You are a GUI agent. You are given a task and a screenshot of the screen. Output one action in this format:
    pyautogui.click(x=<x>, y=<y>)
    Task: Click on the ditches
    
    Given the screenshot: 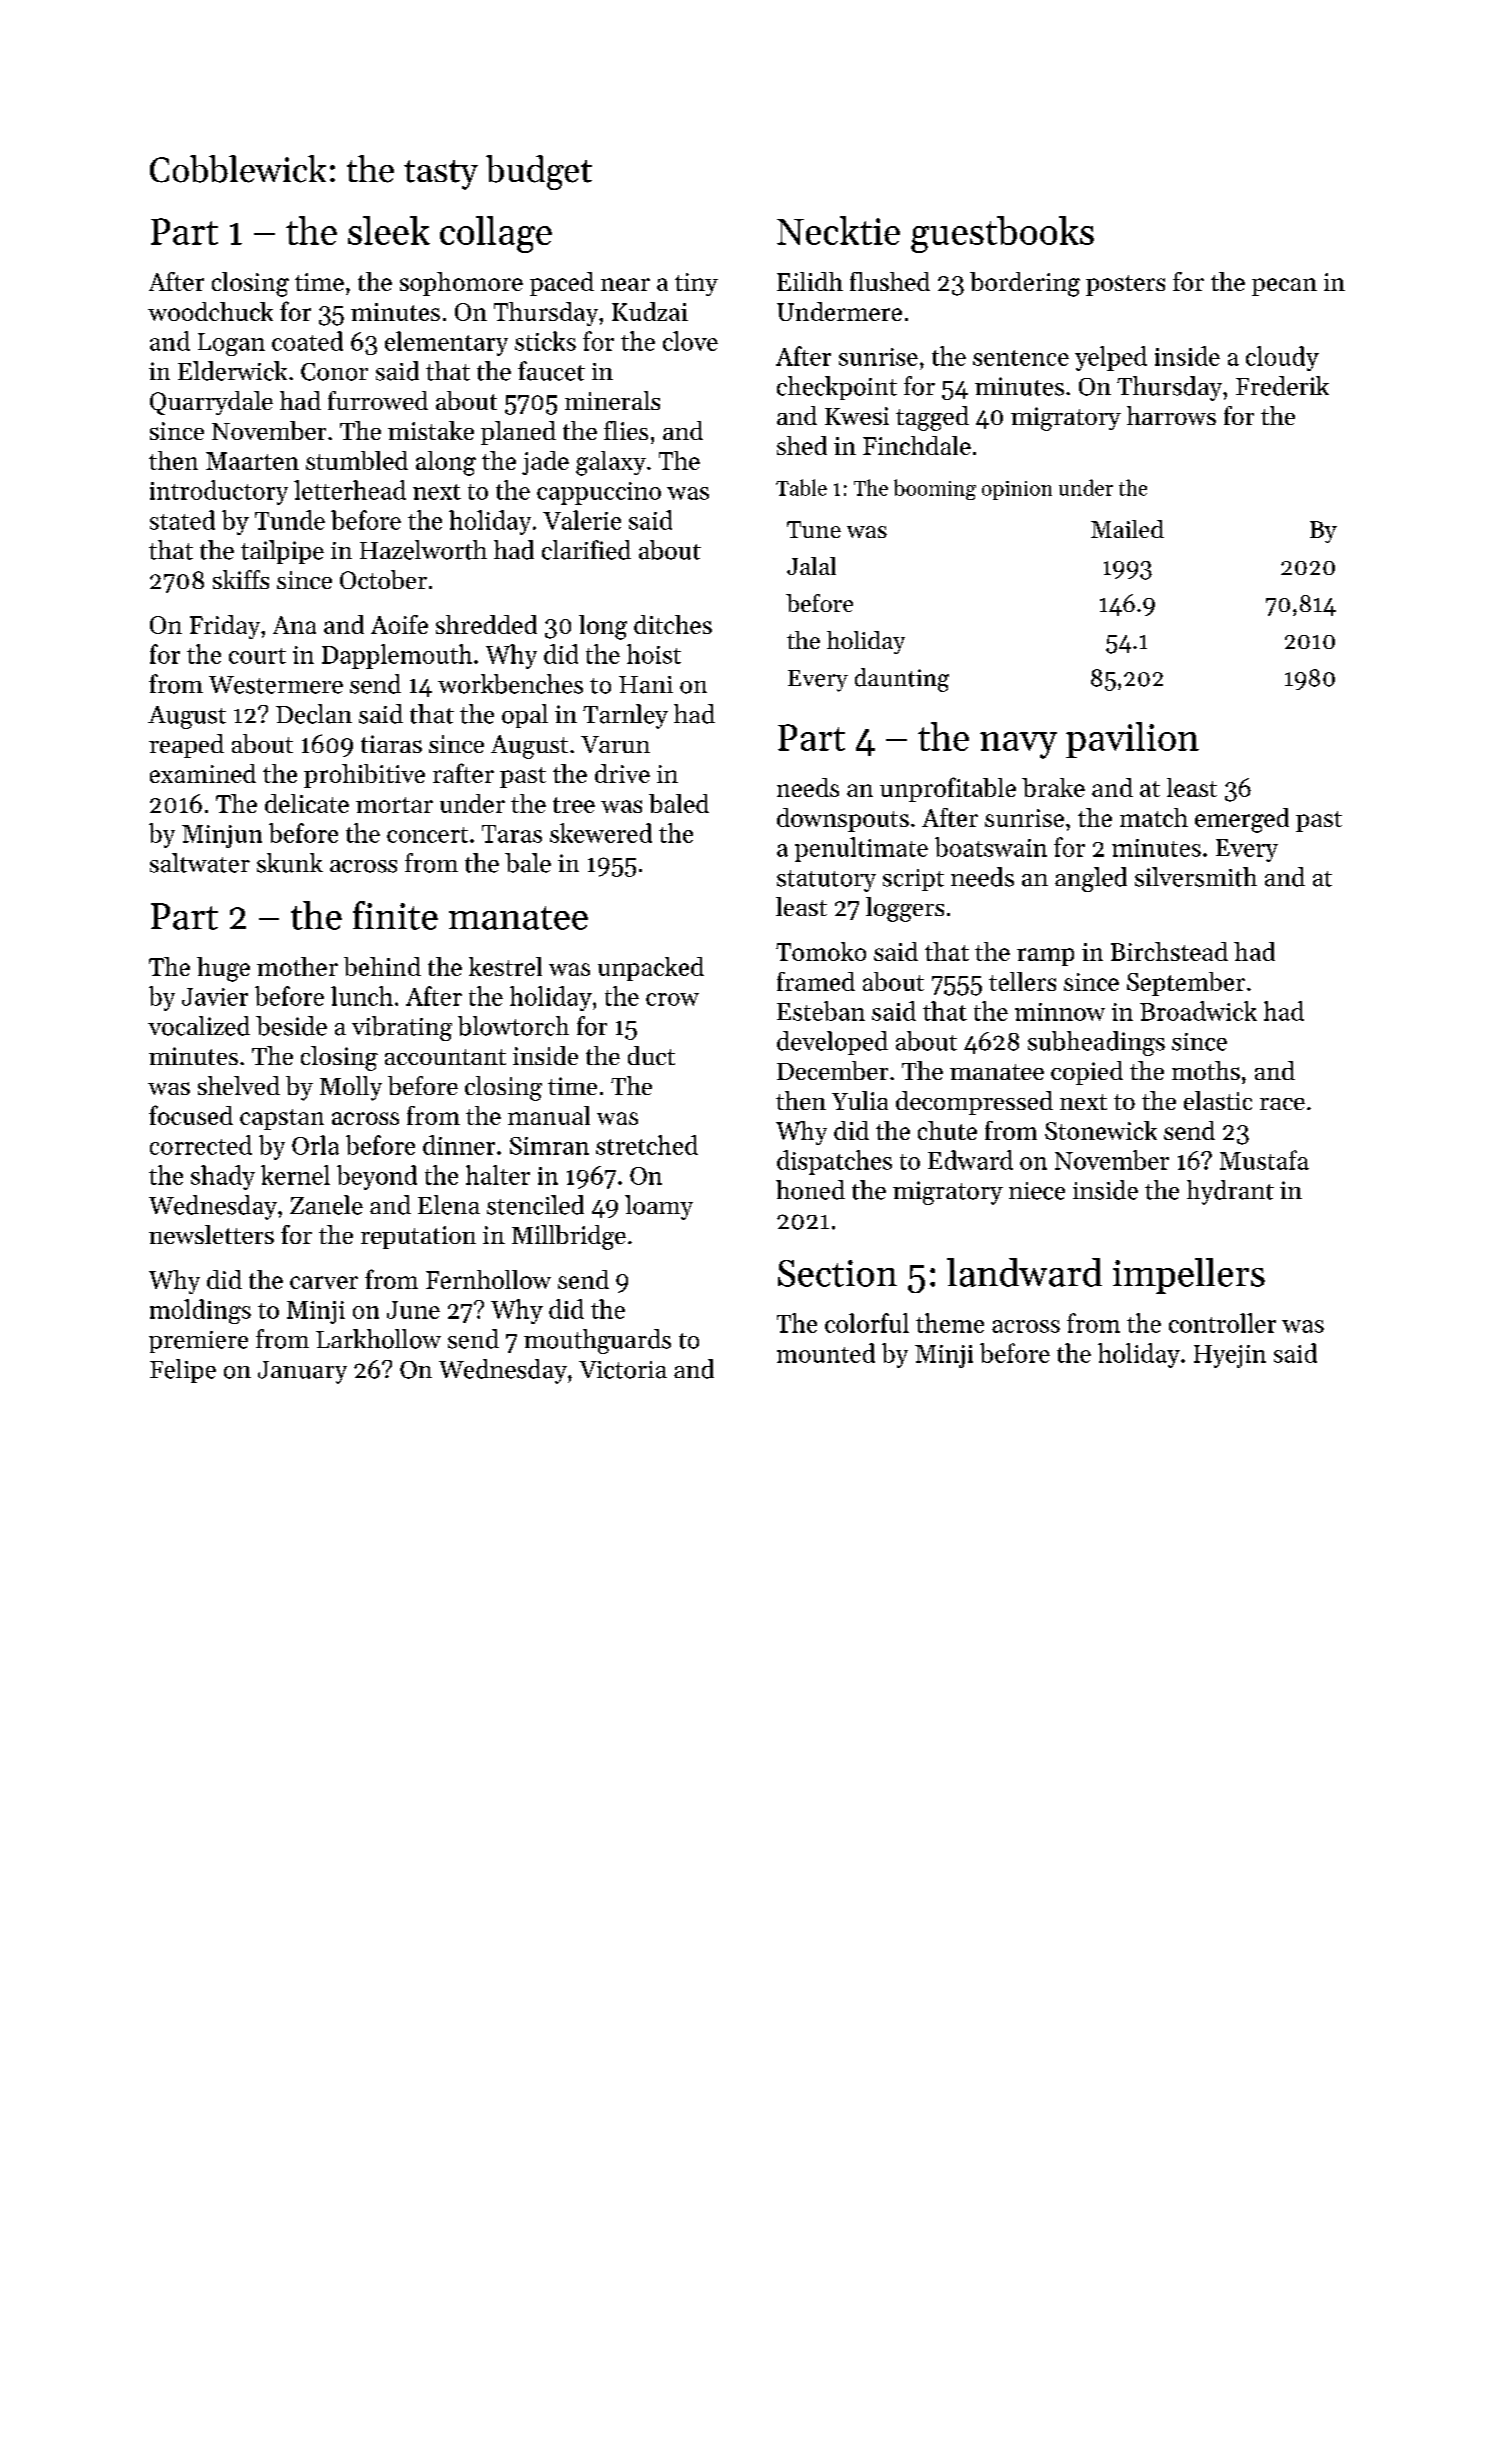 What is the action you would take?
    pyautogui.click(x=673, y=624)
